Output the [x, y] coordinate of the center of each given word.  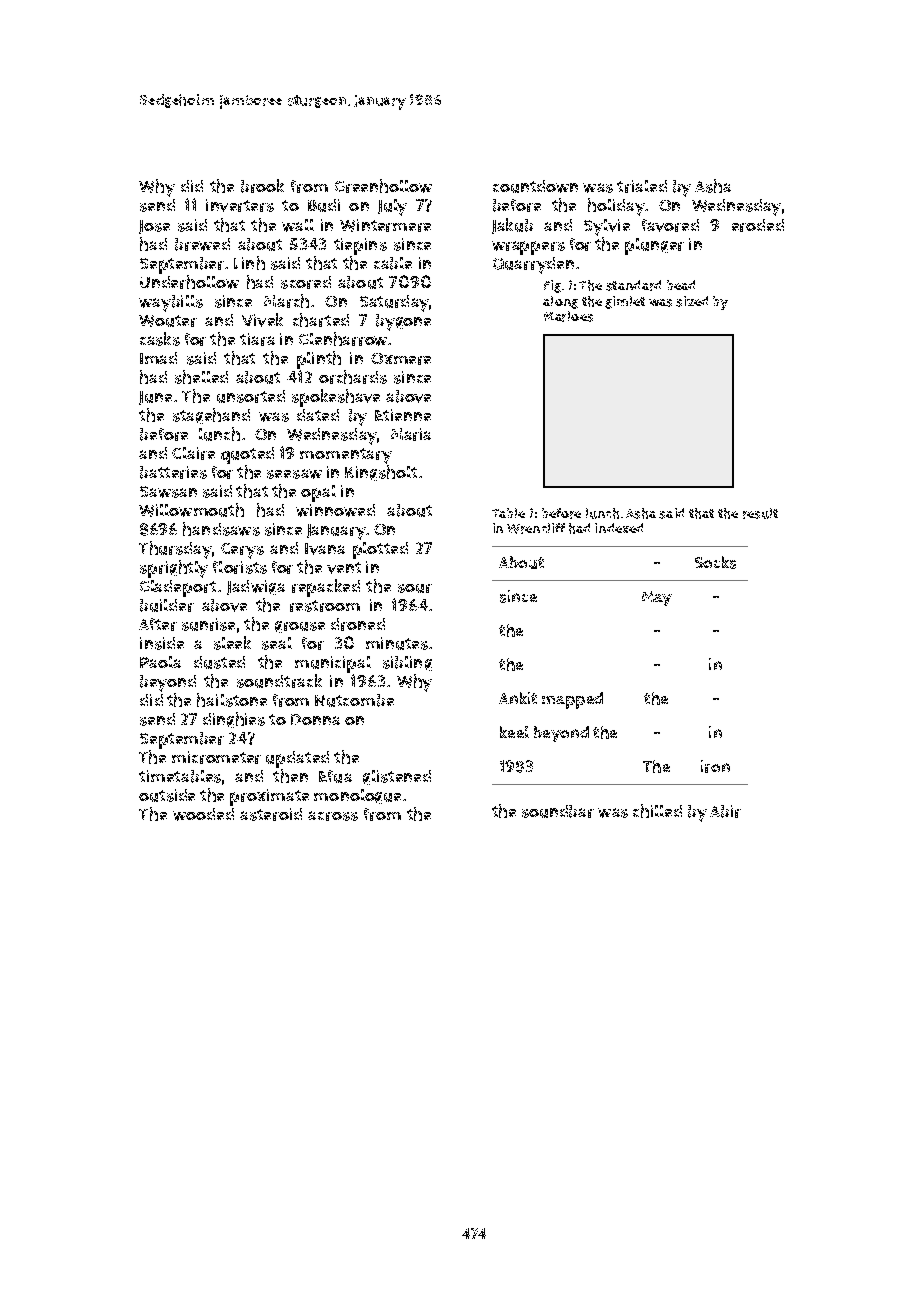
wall [298, 225]
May [657, 598]
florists [240, 567]
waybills [171, 303]
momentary [346, 456]
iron [715, 766]
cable [393, 263]
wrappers [528, 248]
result [760, 513]
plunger [654, 246]
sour [415, 588]
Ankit [518, 698]
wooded [203, 814]
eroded [758, 225]
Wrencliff [536, 528]
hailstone [232, 700]
